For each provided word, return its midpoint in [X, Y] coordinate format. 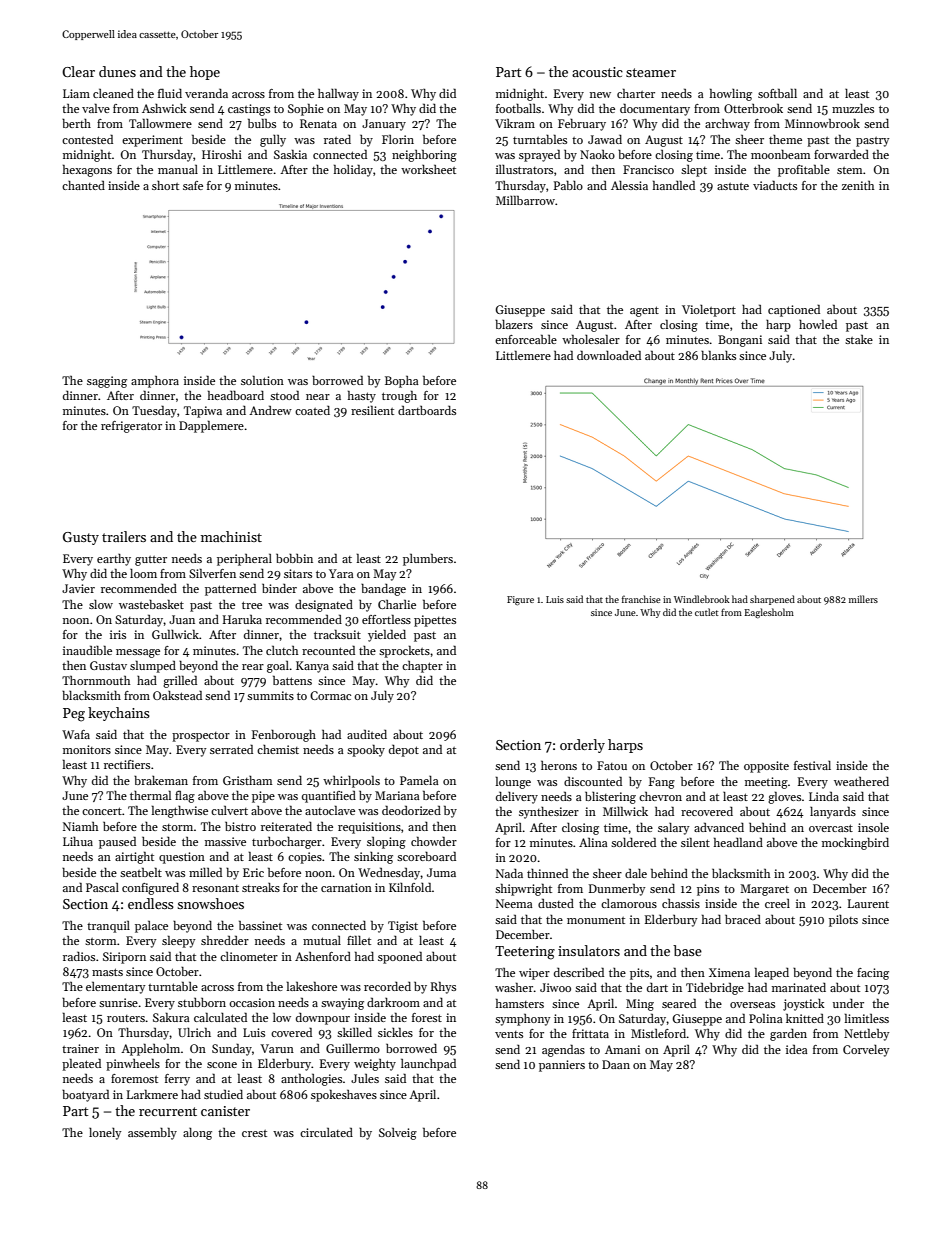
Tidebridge [715, 988]
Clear [78, 71]
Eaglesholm [769, 613]
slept [694, 170]
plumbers [428, 559]
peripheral [244, 559]
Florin [398, 139]
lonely [105, 1134]
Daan [616, 1064]
